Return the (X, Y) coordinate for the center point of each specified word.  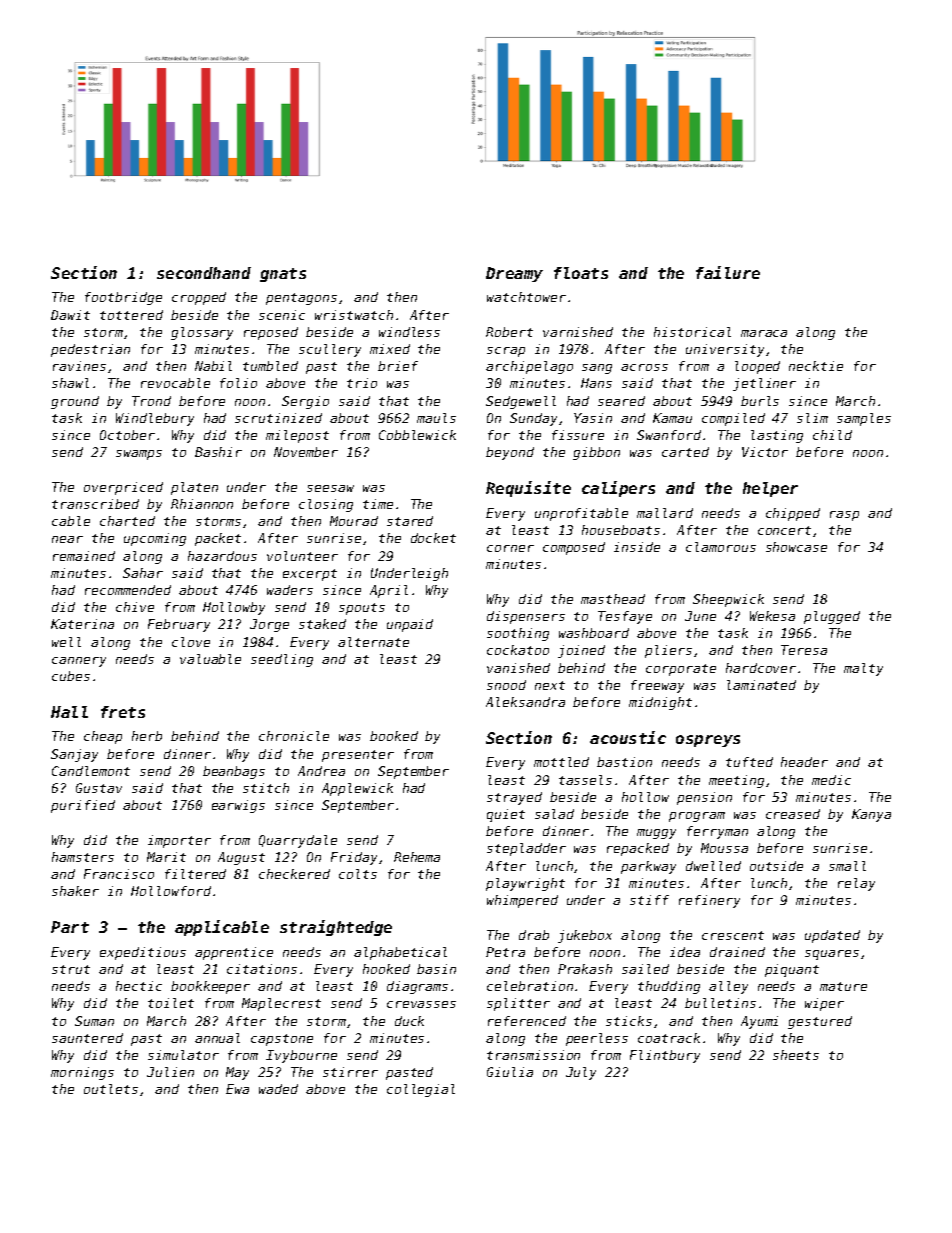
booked (394, 736)
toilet (171, 1003)
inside (637, 547)
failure (728, 272)
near (67, 539)
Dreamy (514, 274)
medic (831, 780)
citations (262, 969)
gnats (283, 275)
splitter (518, 1004)
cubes (71, 676)
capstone (282, 1040)
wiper (824, 1004)
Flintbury (665, 1056)
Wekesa (772, 616)
